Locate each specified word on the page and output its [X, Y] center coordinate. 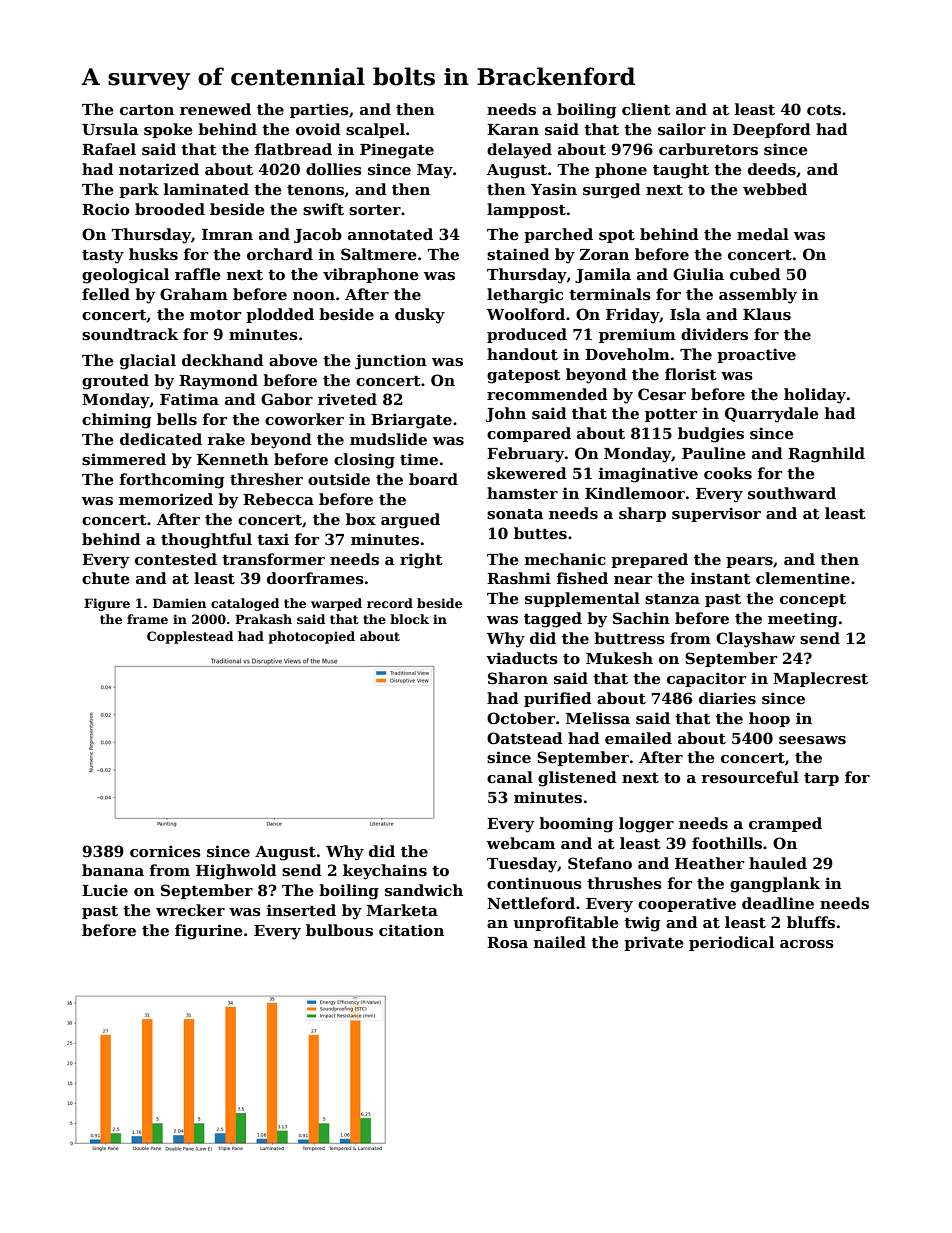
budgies [711, 435]
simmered [124, 459]
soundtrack [130, 334]
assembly [758, 296]
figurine [209, 932]
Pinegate [397, 151]
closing [364, 461]
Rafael [109, 149]
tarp [821, 779]
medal [763, 234]
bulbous [339, 930]
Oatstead [525, 738]
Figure [107, 604]
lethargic [525, 296]
